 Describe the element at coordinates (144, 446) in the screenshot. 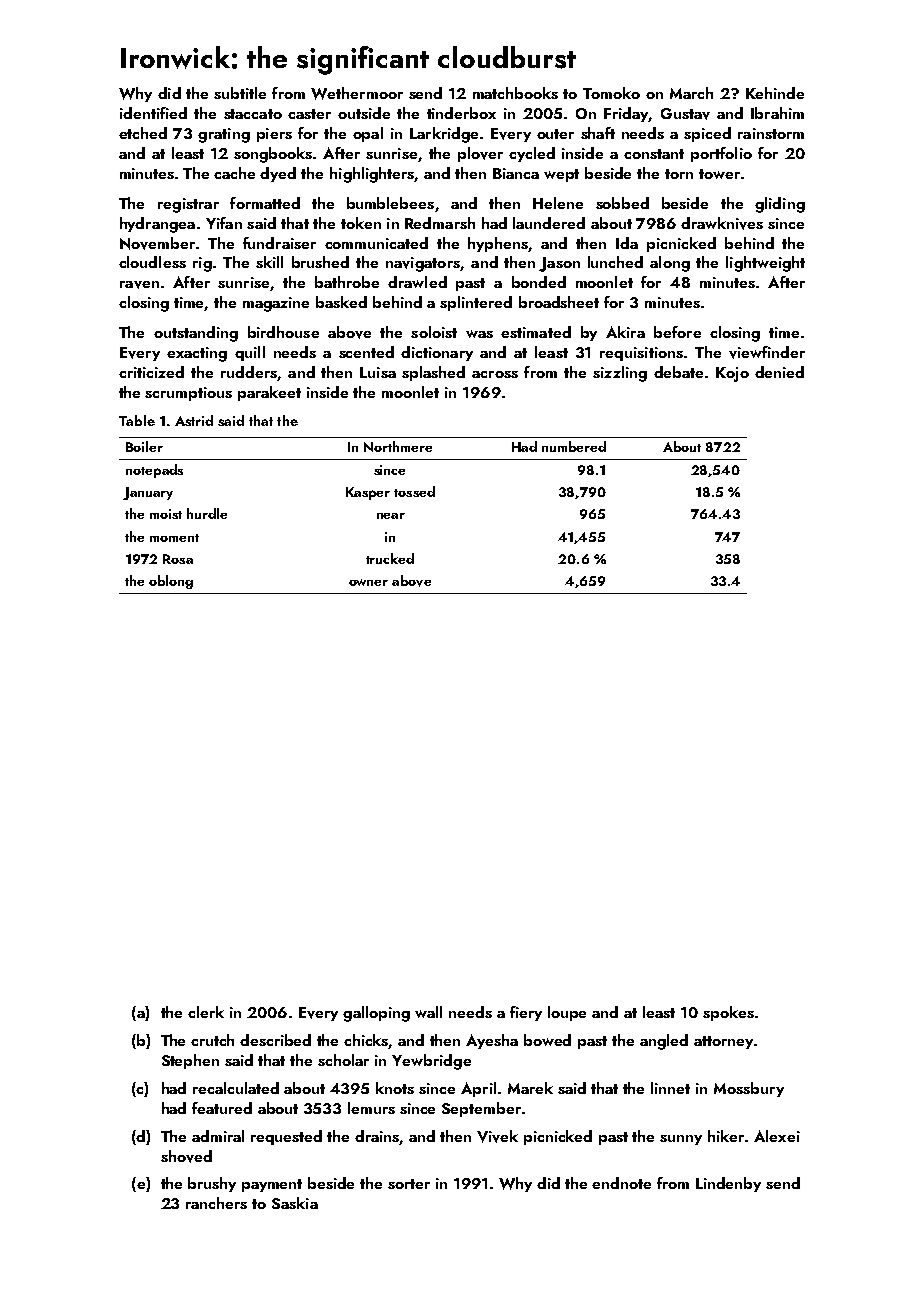

I see `Boiler` at that location.
